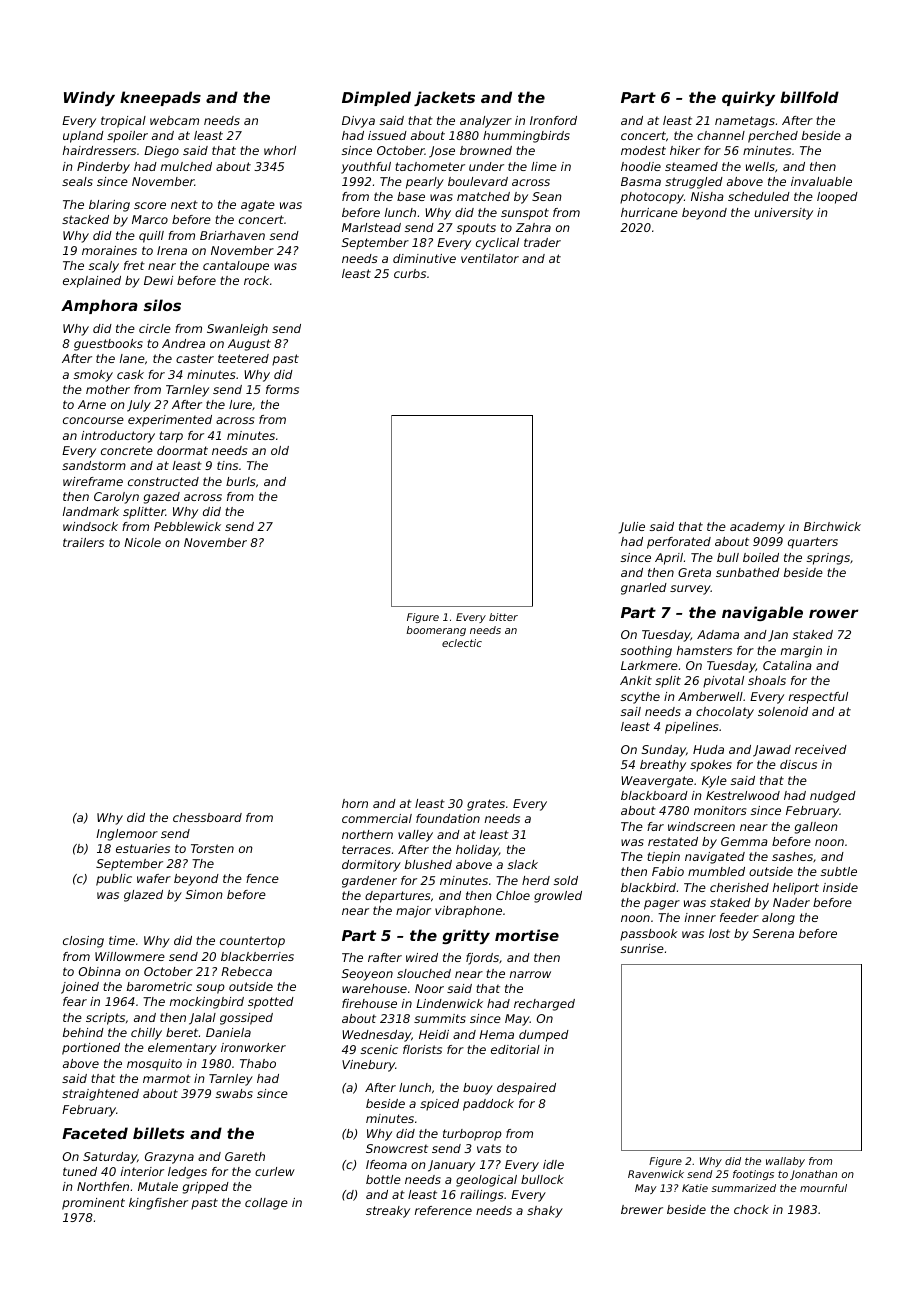  I want to click on grates, so click(486, 805).
